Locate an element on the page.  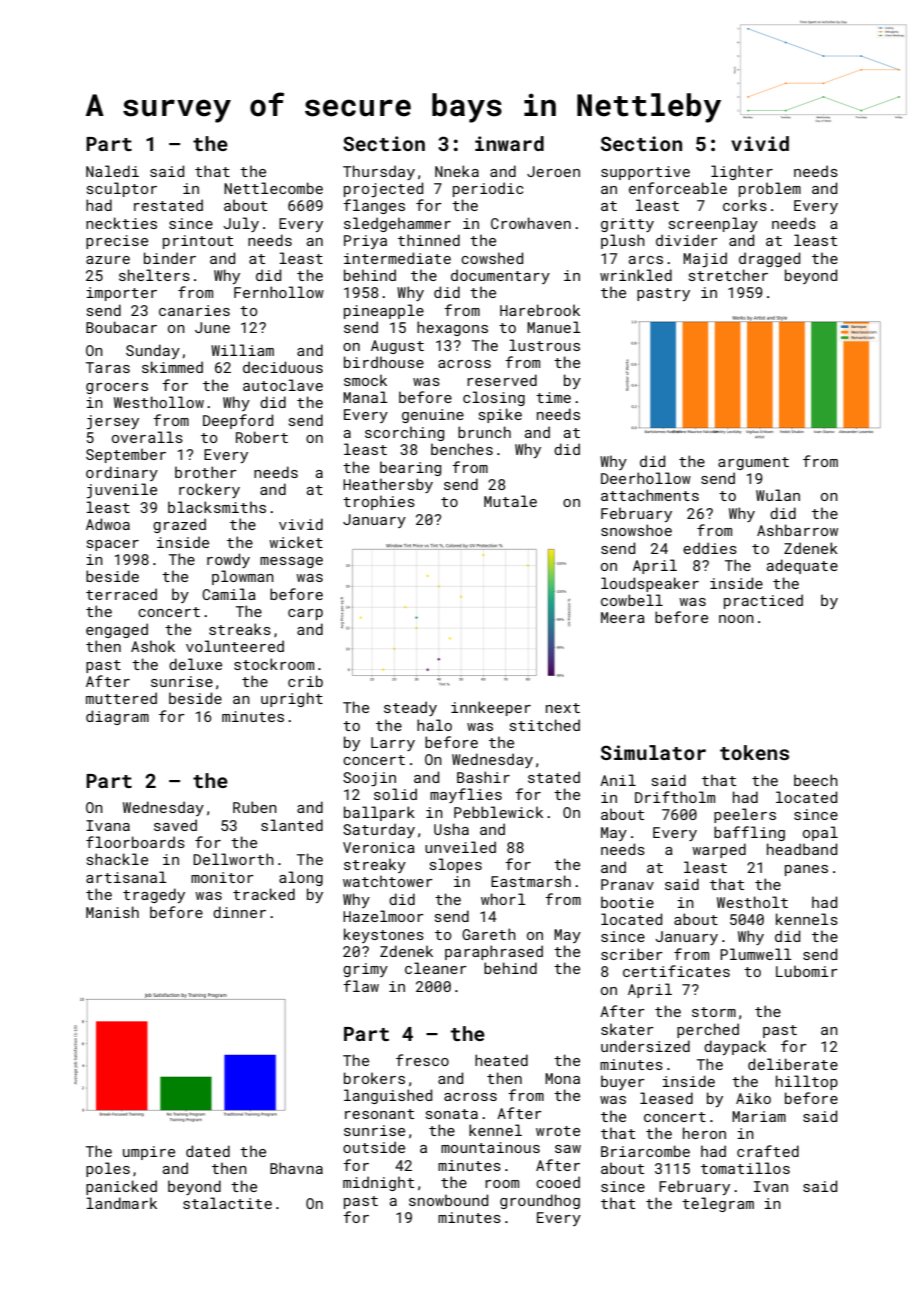
lighter is located at coordinates (742, 172).
